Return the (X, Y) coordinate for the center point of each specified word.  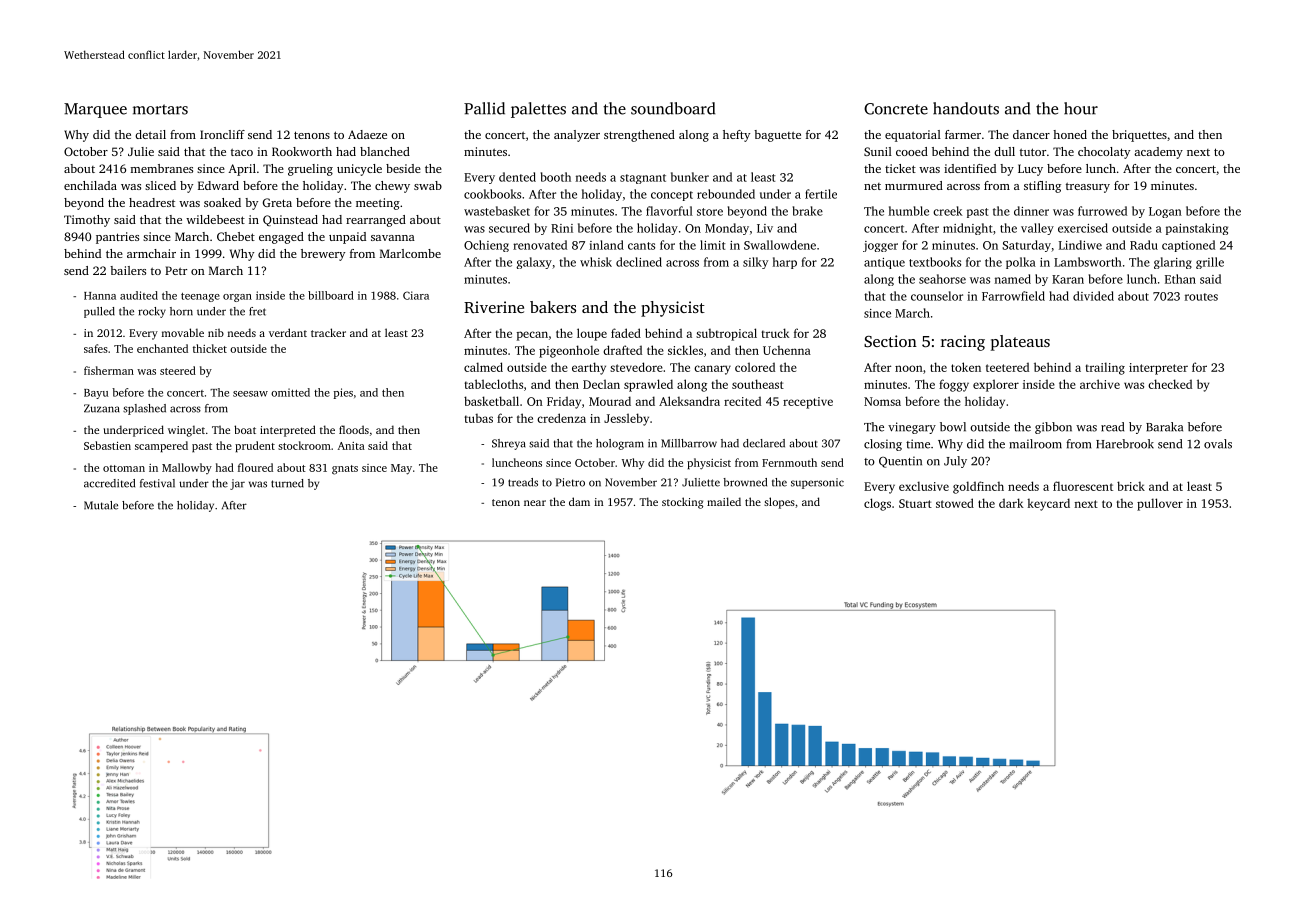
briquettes (1139, 136)
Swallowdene (780, 245)
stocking (682, 503)
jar (237, 484)
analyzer (577, 136)
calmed (483, 367)
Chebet (236, 236)
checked (1170, 384)
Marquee (95, 110)
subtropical (726, 334)
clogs (877, 504)
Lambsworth (1088, 262)
